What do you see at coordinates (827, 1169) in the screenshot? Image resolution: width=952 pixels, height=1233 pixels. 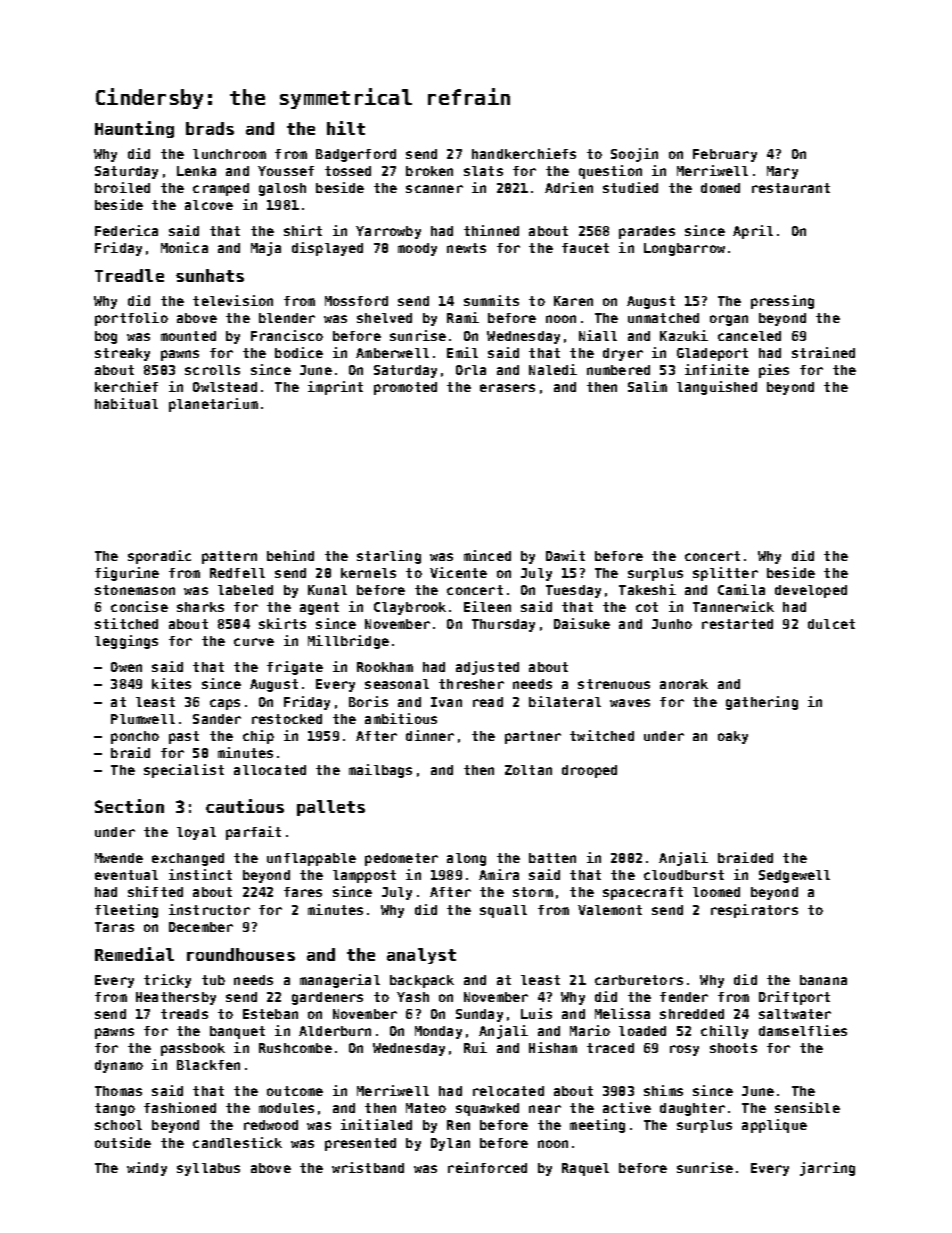 I see `jarring` at bounding box center [827, 1169].
